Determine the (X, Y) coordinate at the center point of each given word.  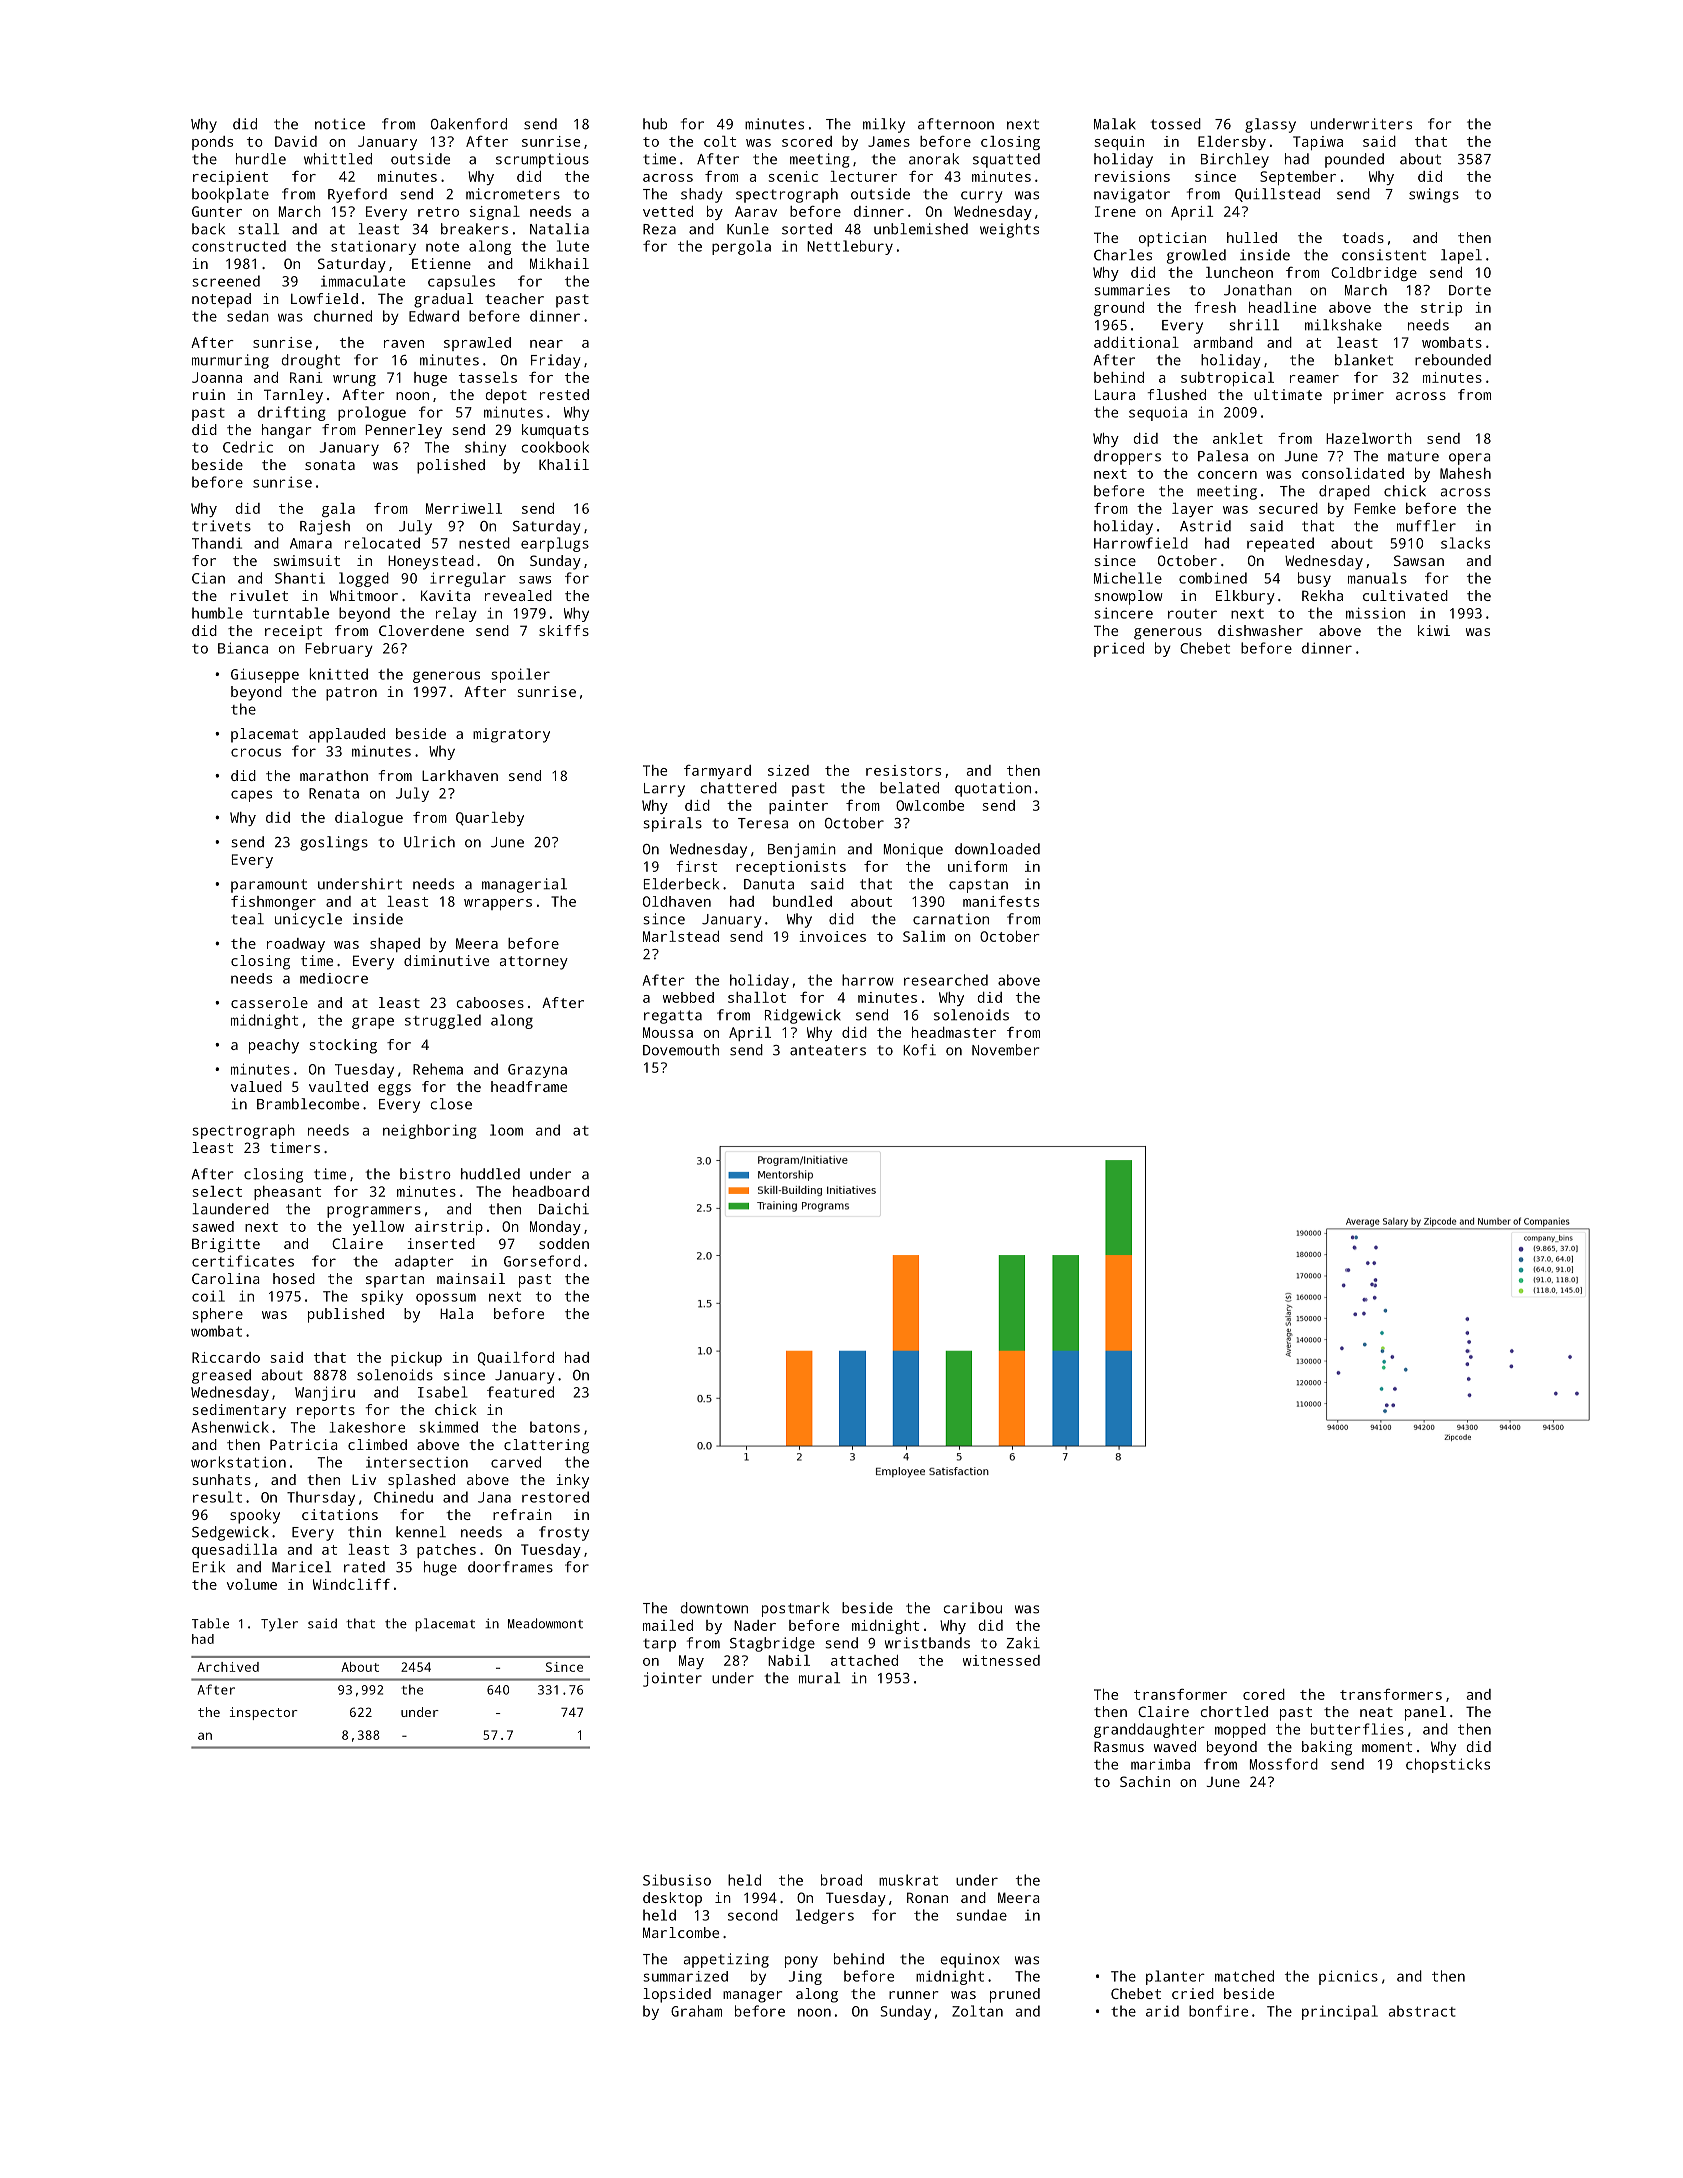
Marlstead (681, 936)
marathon (334, 775)
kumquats (555, 431)
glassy (1270, 125)
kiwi (1434, 630)
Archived (228, 1667)
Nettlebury (850, 247)
